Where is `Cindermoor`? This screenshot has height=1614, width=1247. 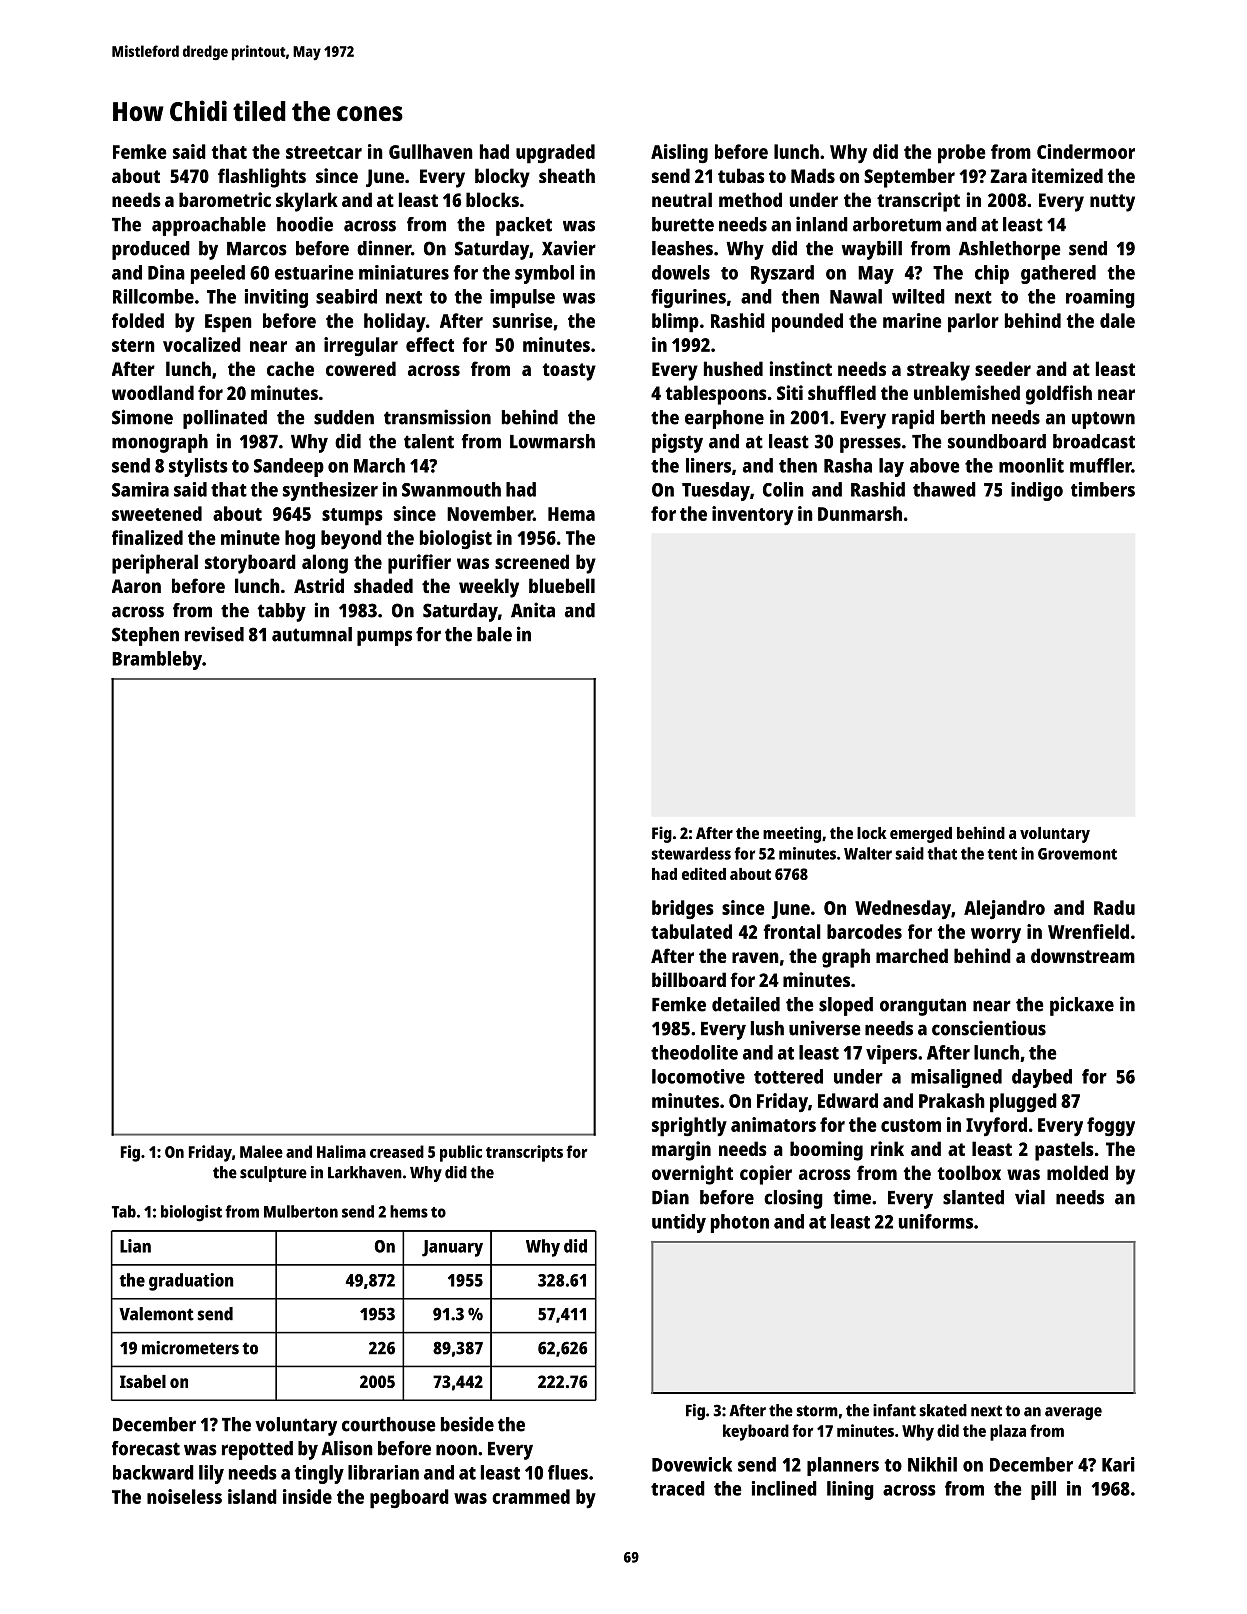 Cindermoor is located at coordinates (1086, 151).
